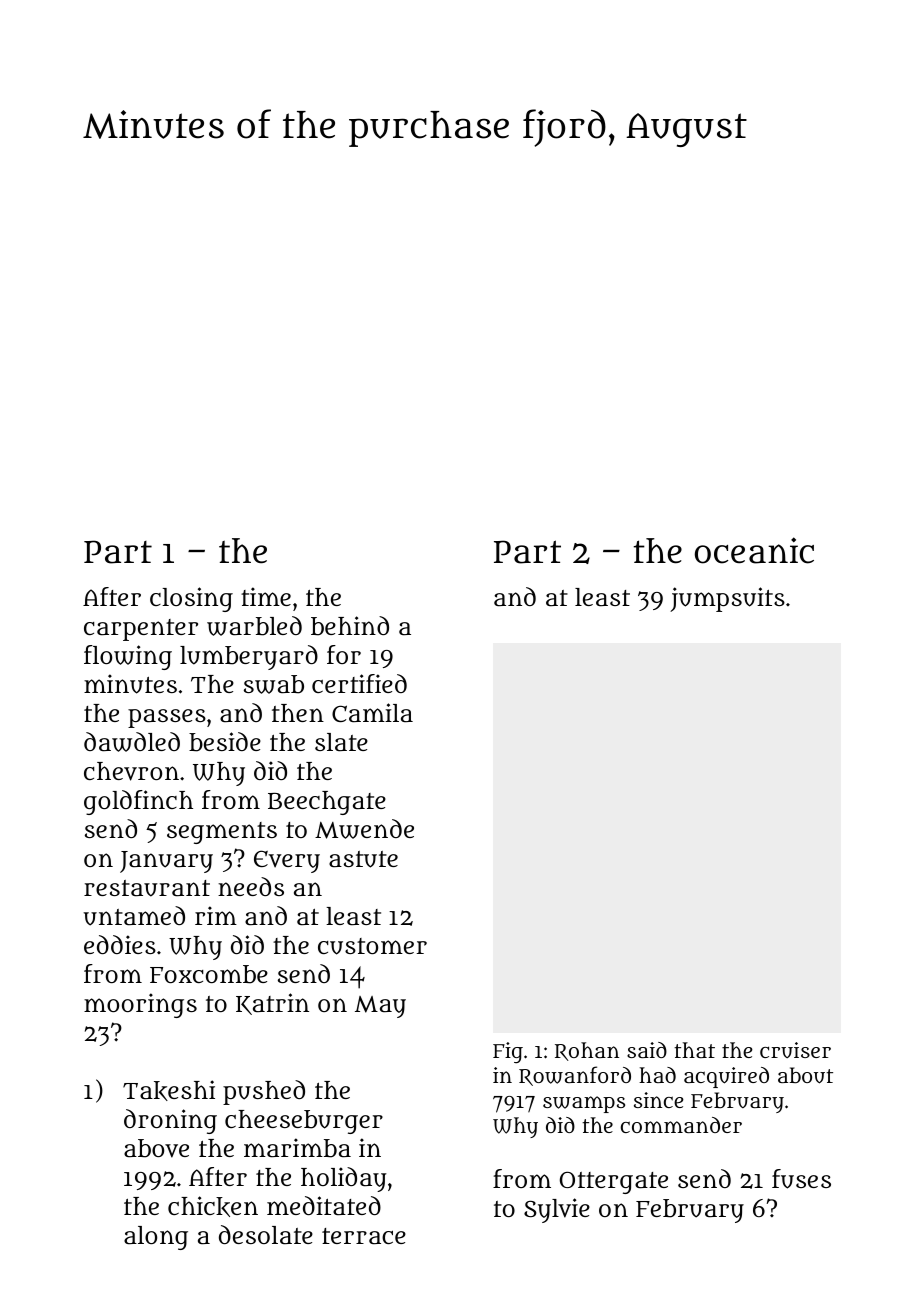 This screenshot has height=1311, width=924. I want to click on behind, so click(350, 626).
